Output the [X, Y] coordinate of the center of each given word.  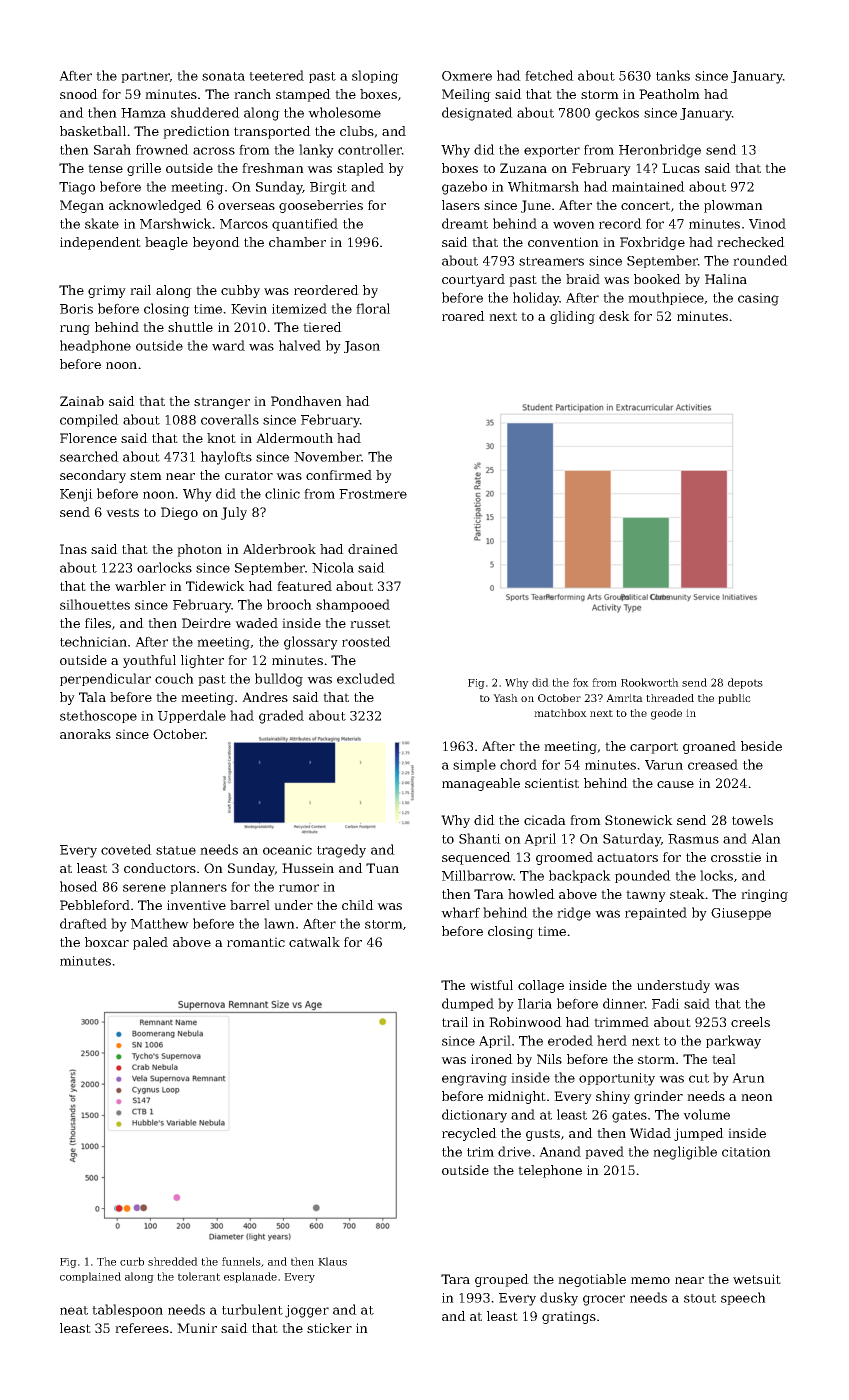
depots [745, 683]
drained [373, 549]
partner [145, 77]
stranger [222, 403]
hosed [79, 886]
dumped [468, 1004]
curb [132, 1261]
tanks [673, 75]
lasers [461, 205]
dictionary [474, 1116]
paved [604, 1152]
